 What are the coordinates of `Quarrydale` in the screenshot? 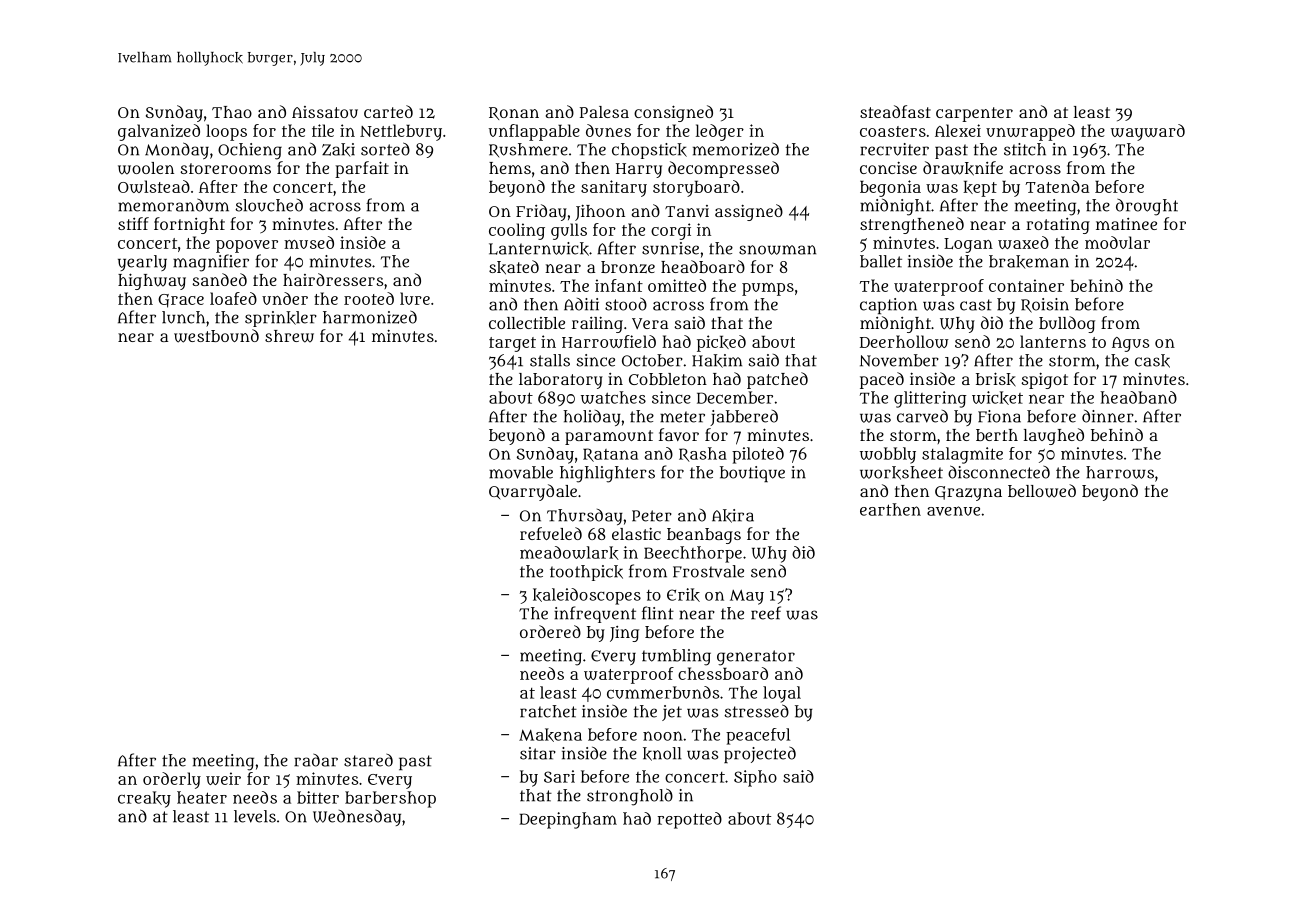 It's located at (533, 492).
